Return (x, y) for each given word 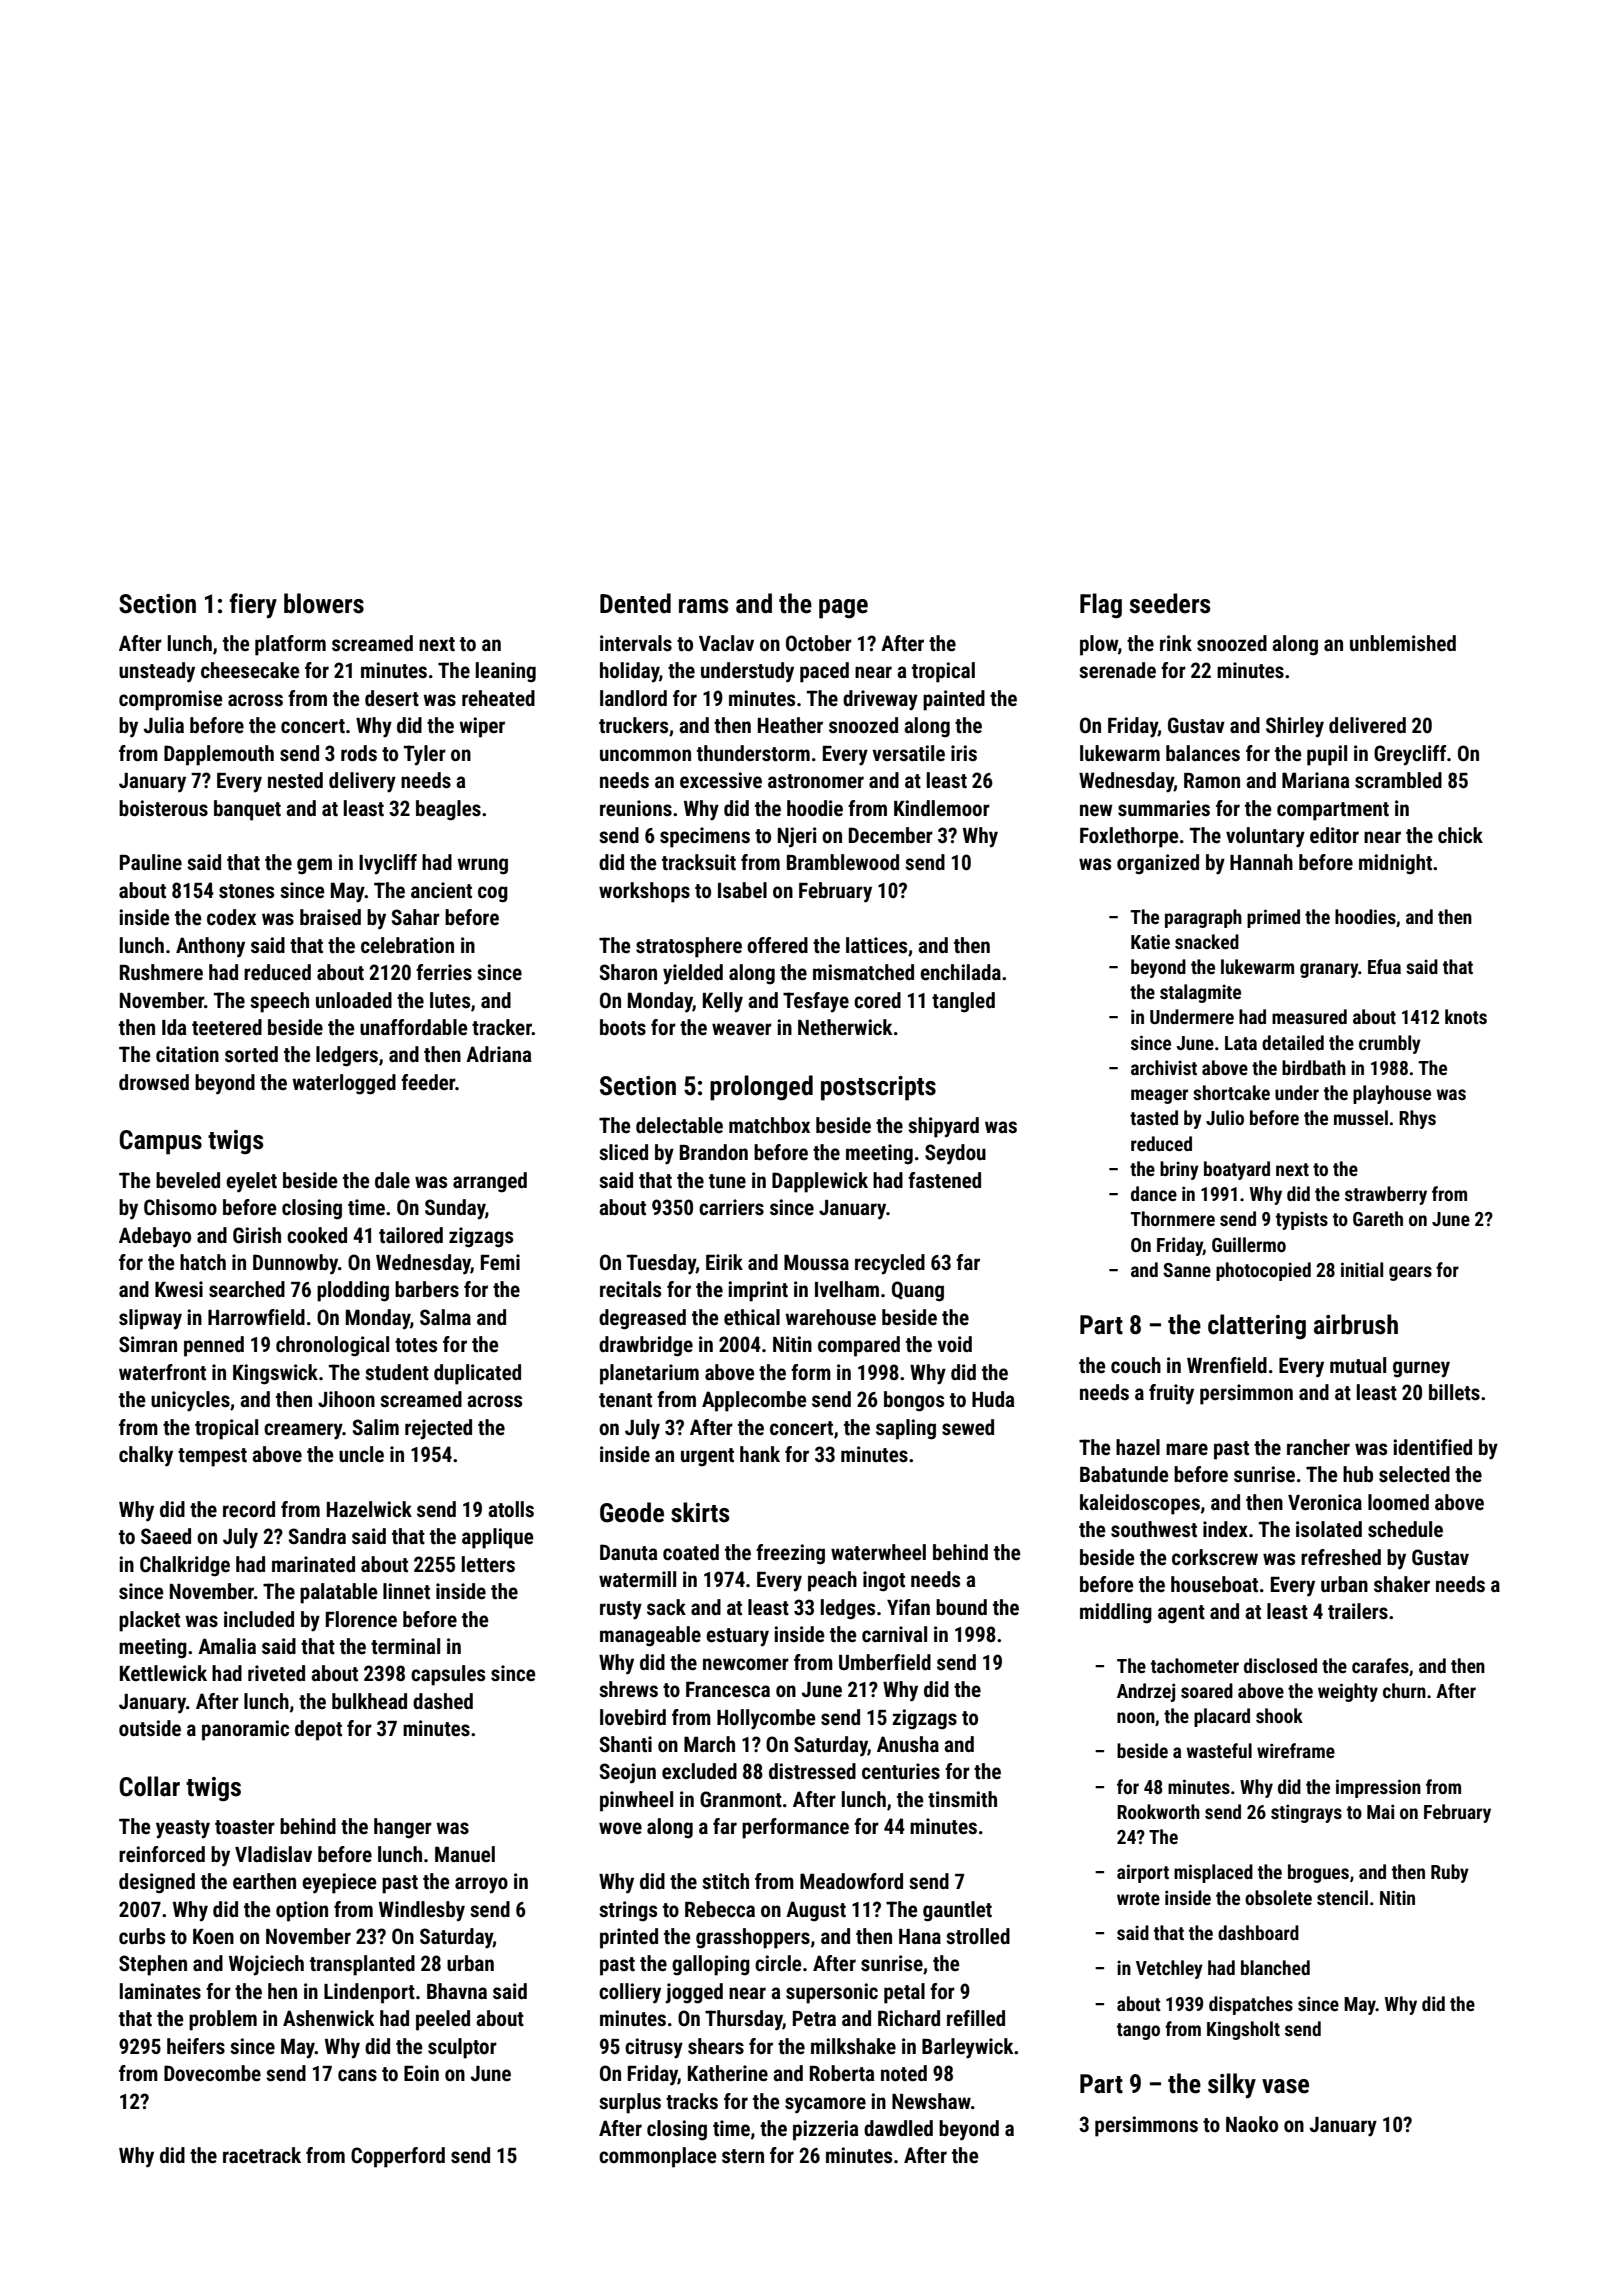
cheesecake (250, 670)
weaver (742, 1029)
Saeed (166, 1536)
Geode (632, 1512)
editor (1334, 835)
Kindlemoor (942, 808)
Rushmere (161, 972)
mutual (1358, 1365)
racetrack (262, 2155)
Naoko (1252, 2124)
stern (743, 2156)
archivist (1164, 1067)
